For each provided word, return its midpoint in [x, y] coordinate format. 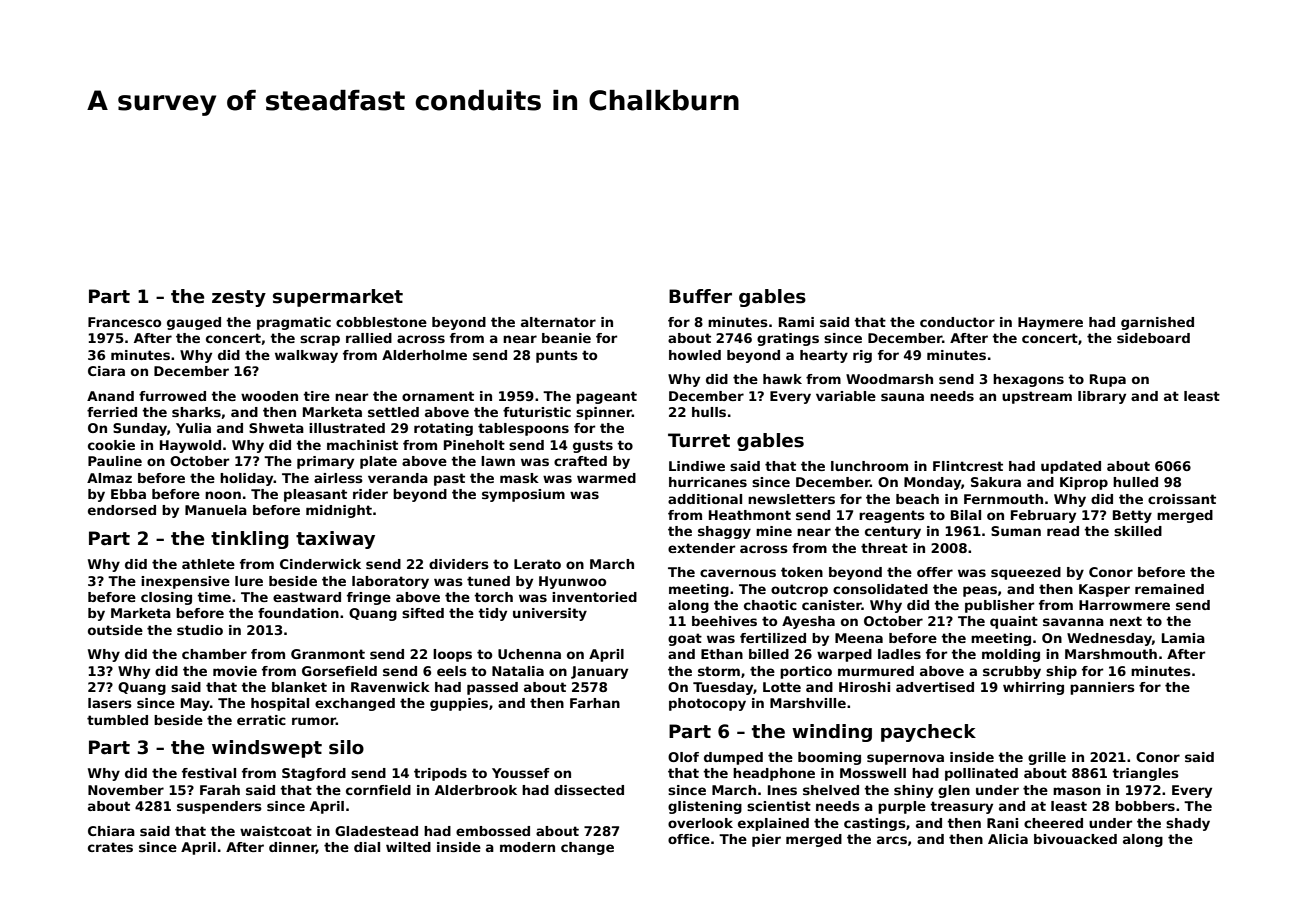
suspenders [219, 807]
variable [846, 396]
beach [917, 499]
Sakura [996, 482]
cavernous [738, 573]
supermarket [338, 298]
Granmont [328, 654]
